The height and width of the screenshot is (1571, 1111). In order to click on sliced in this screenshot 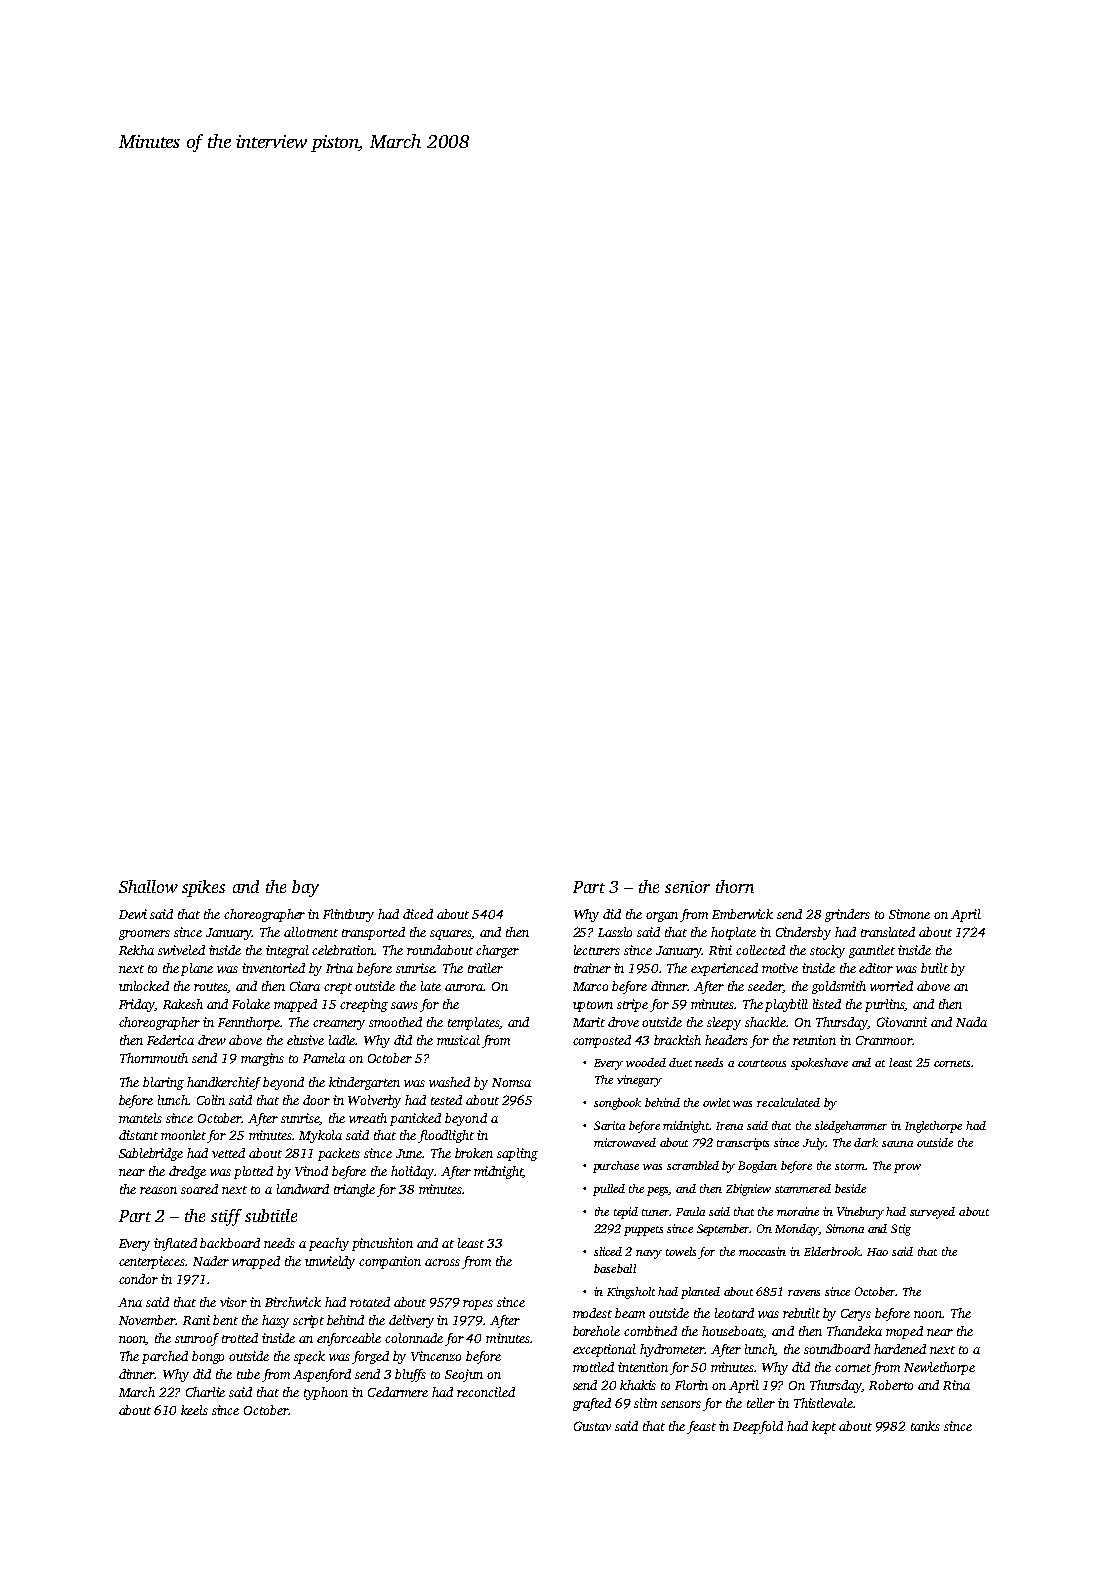, I will do `click(608, 1251)`.
